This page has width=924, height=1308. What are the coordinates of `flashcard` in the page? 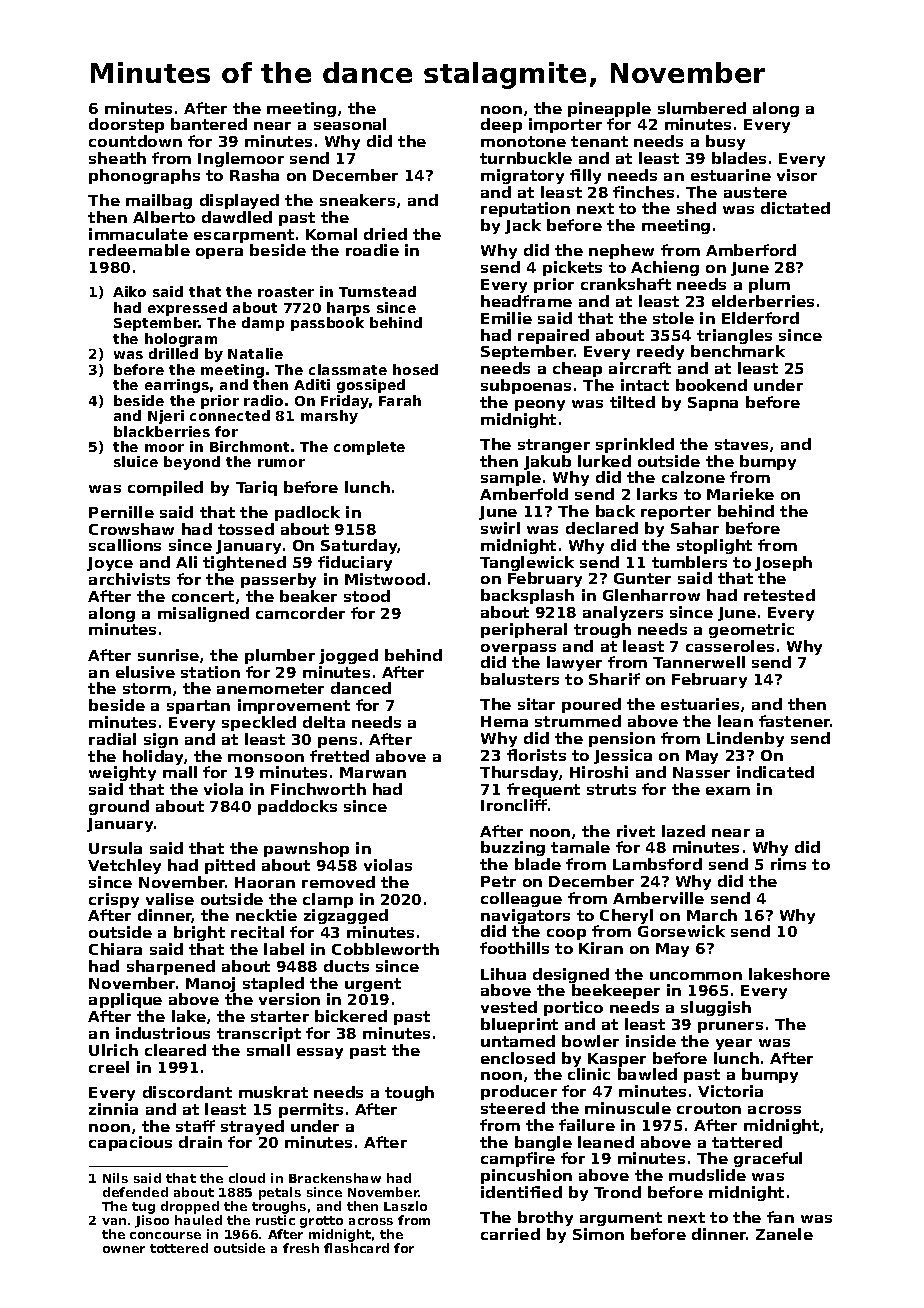 It's located at (356, 1248).
